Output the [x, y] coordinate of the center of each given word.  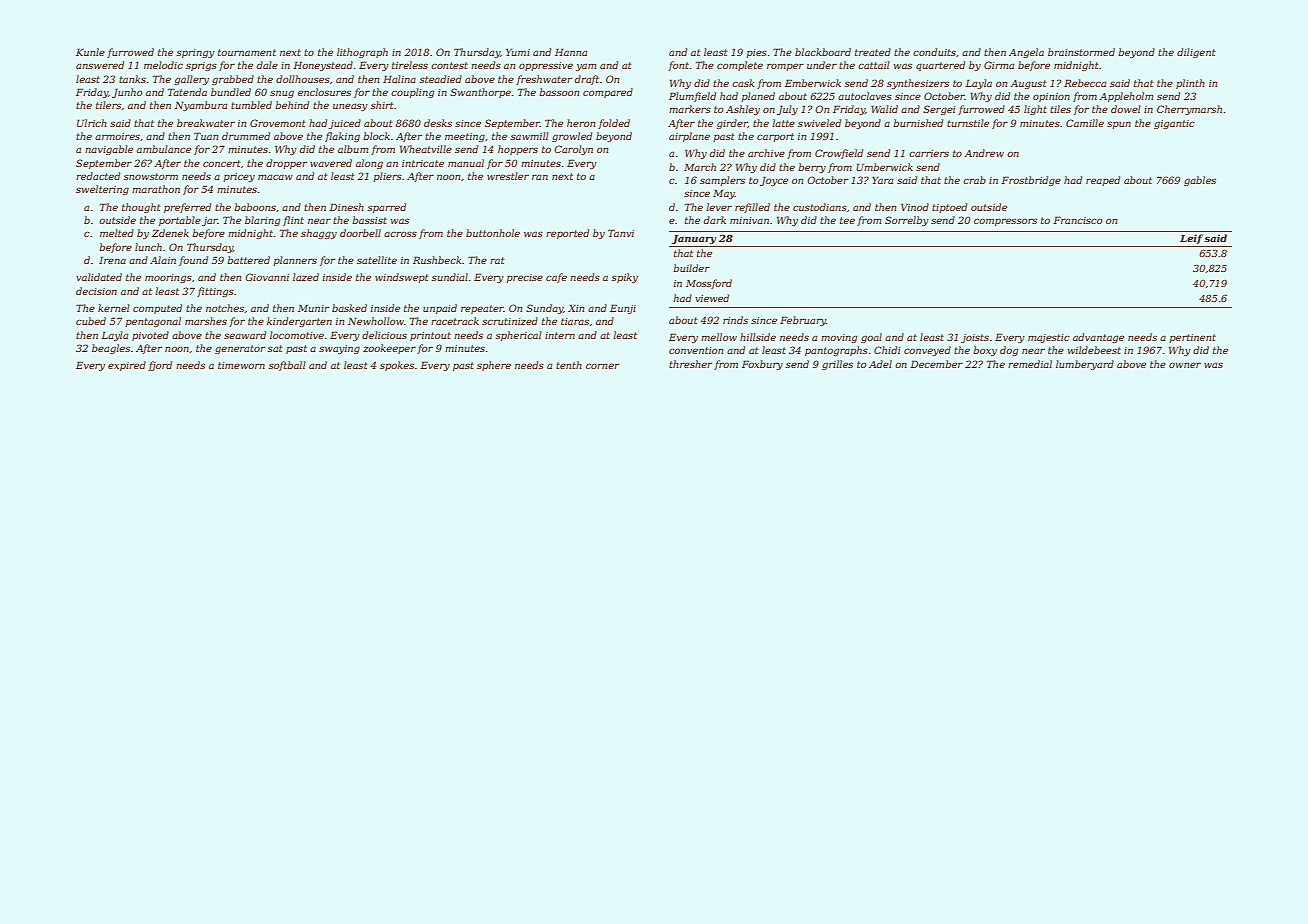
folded [614, 124]
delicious [384, 335]
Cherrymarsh [1189, 110]
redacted [98, 176]
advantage [1098, 338]
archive [766, 153]
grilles [837, 365]
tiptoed [949, 208]
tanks [132, 79]
